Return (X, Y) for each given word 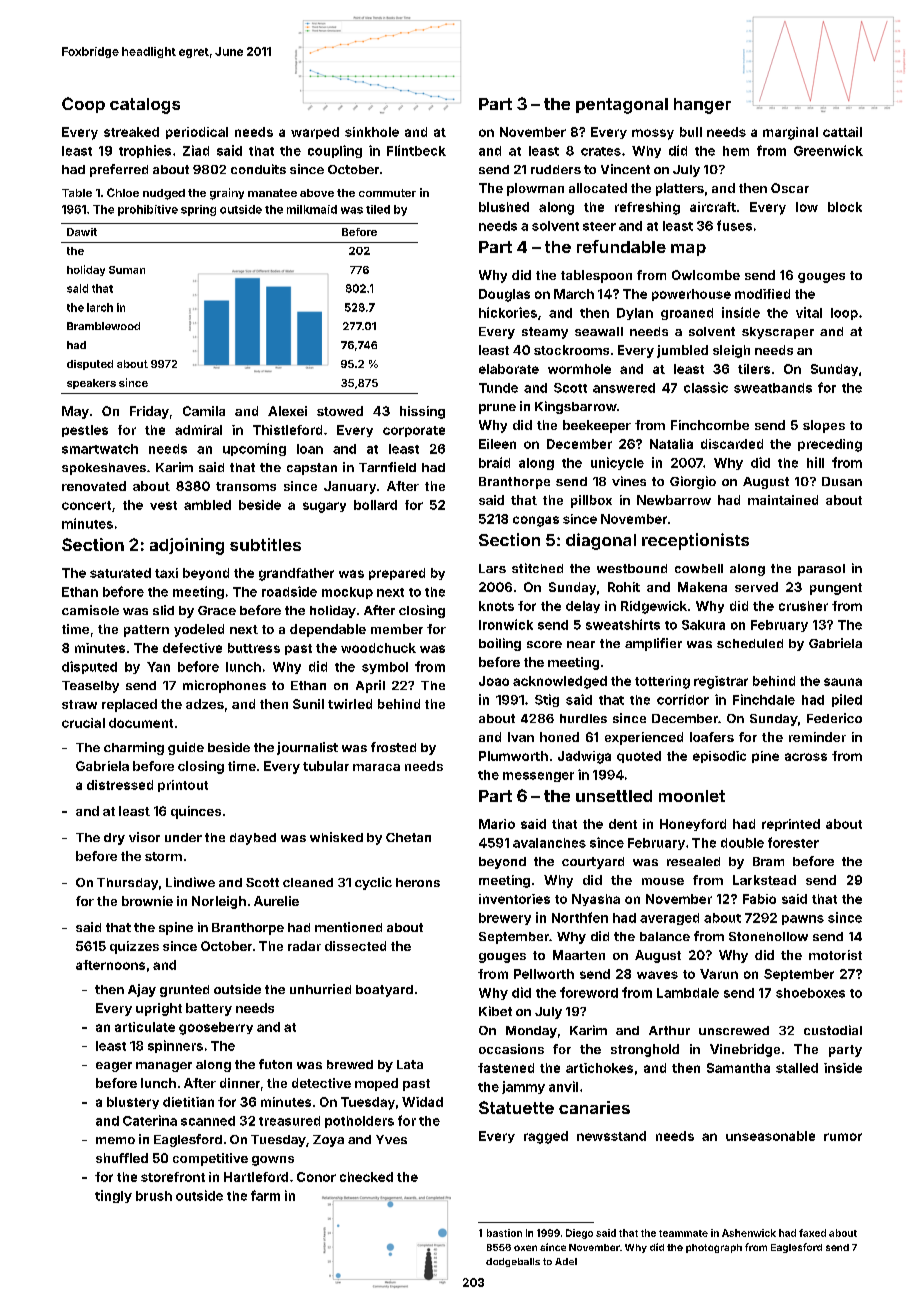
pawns (803, 920)
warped (315, 133)
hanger (702, 106)
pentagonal (622, 106)
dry (114, 839)
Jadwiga (584, 757)
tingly (113, 1196)
